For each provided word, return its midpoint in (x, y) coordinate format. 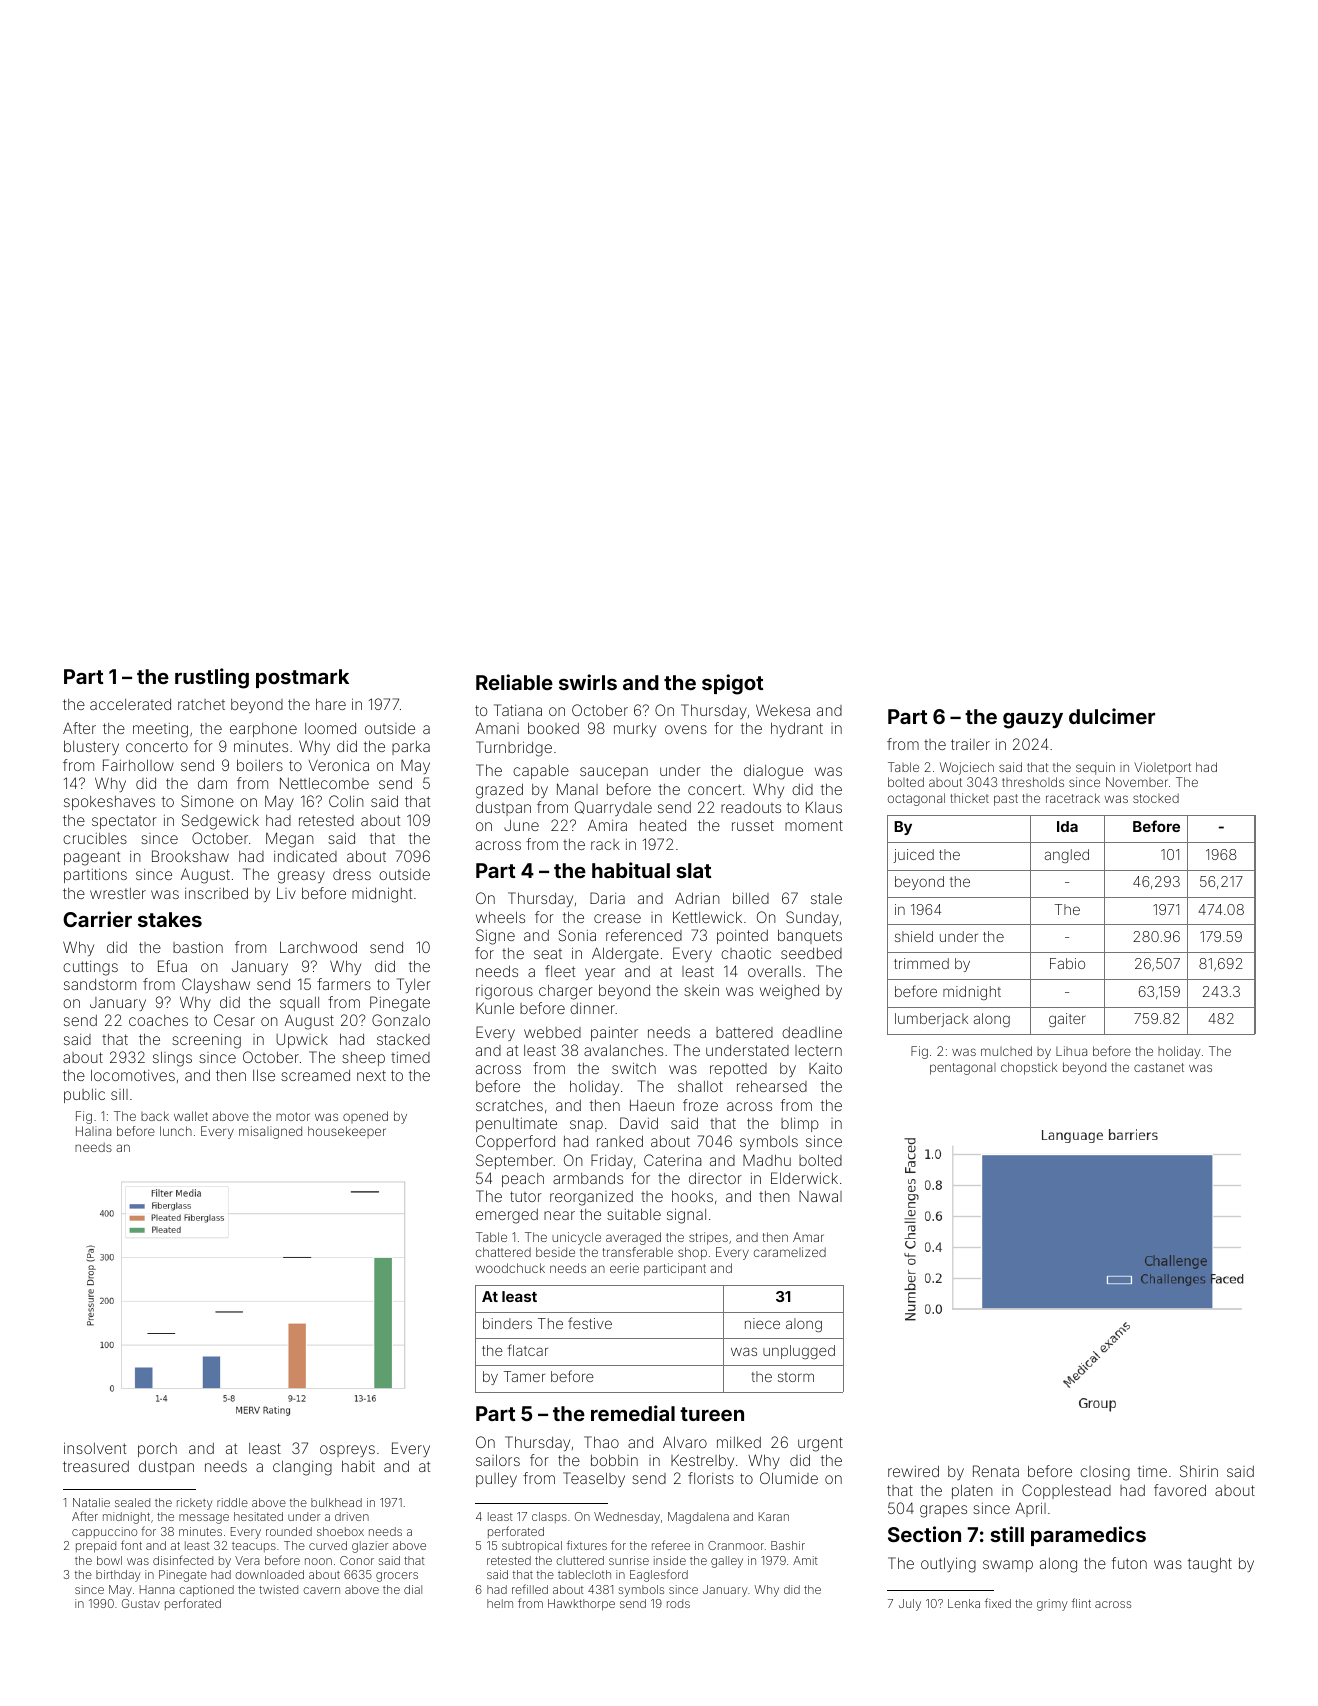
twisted (278, 1589)
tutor (526, 1196)
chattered (503, 1252)
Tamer (524, 1376)
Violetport (1162, 768)
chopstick (1029, 1068)
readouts (751, 807)
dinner (592, 1008)
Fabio (1067, 963)
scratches (509, 1105)
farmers (344, 984)
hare (331, 704)
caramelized (790, 1252)
